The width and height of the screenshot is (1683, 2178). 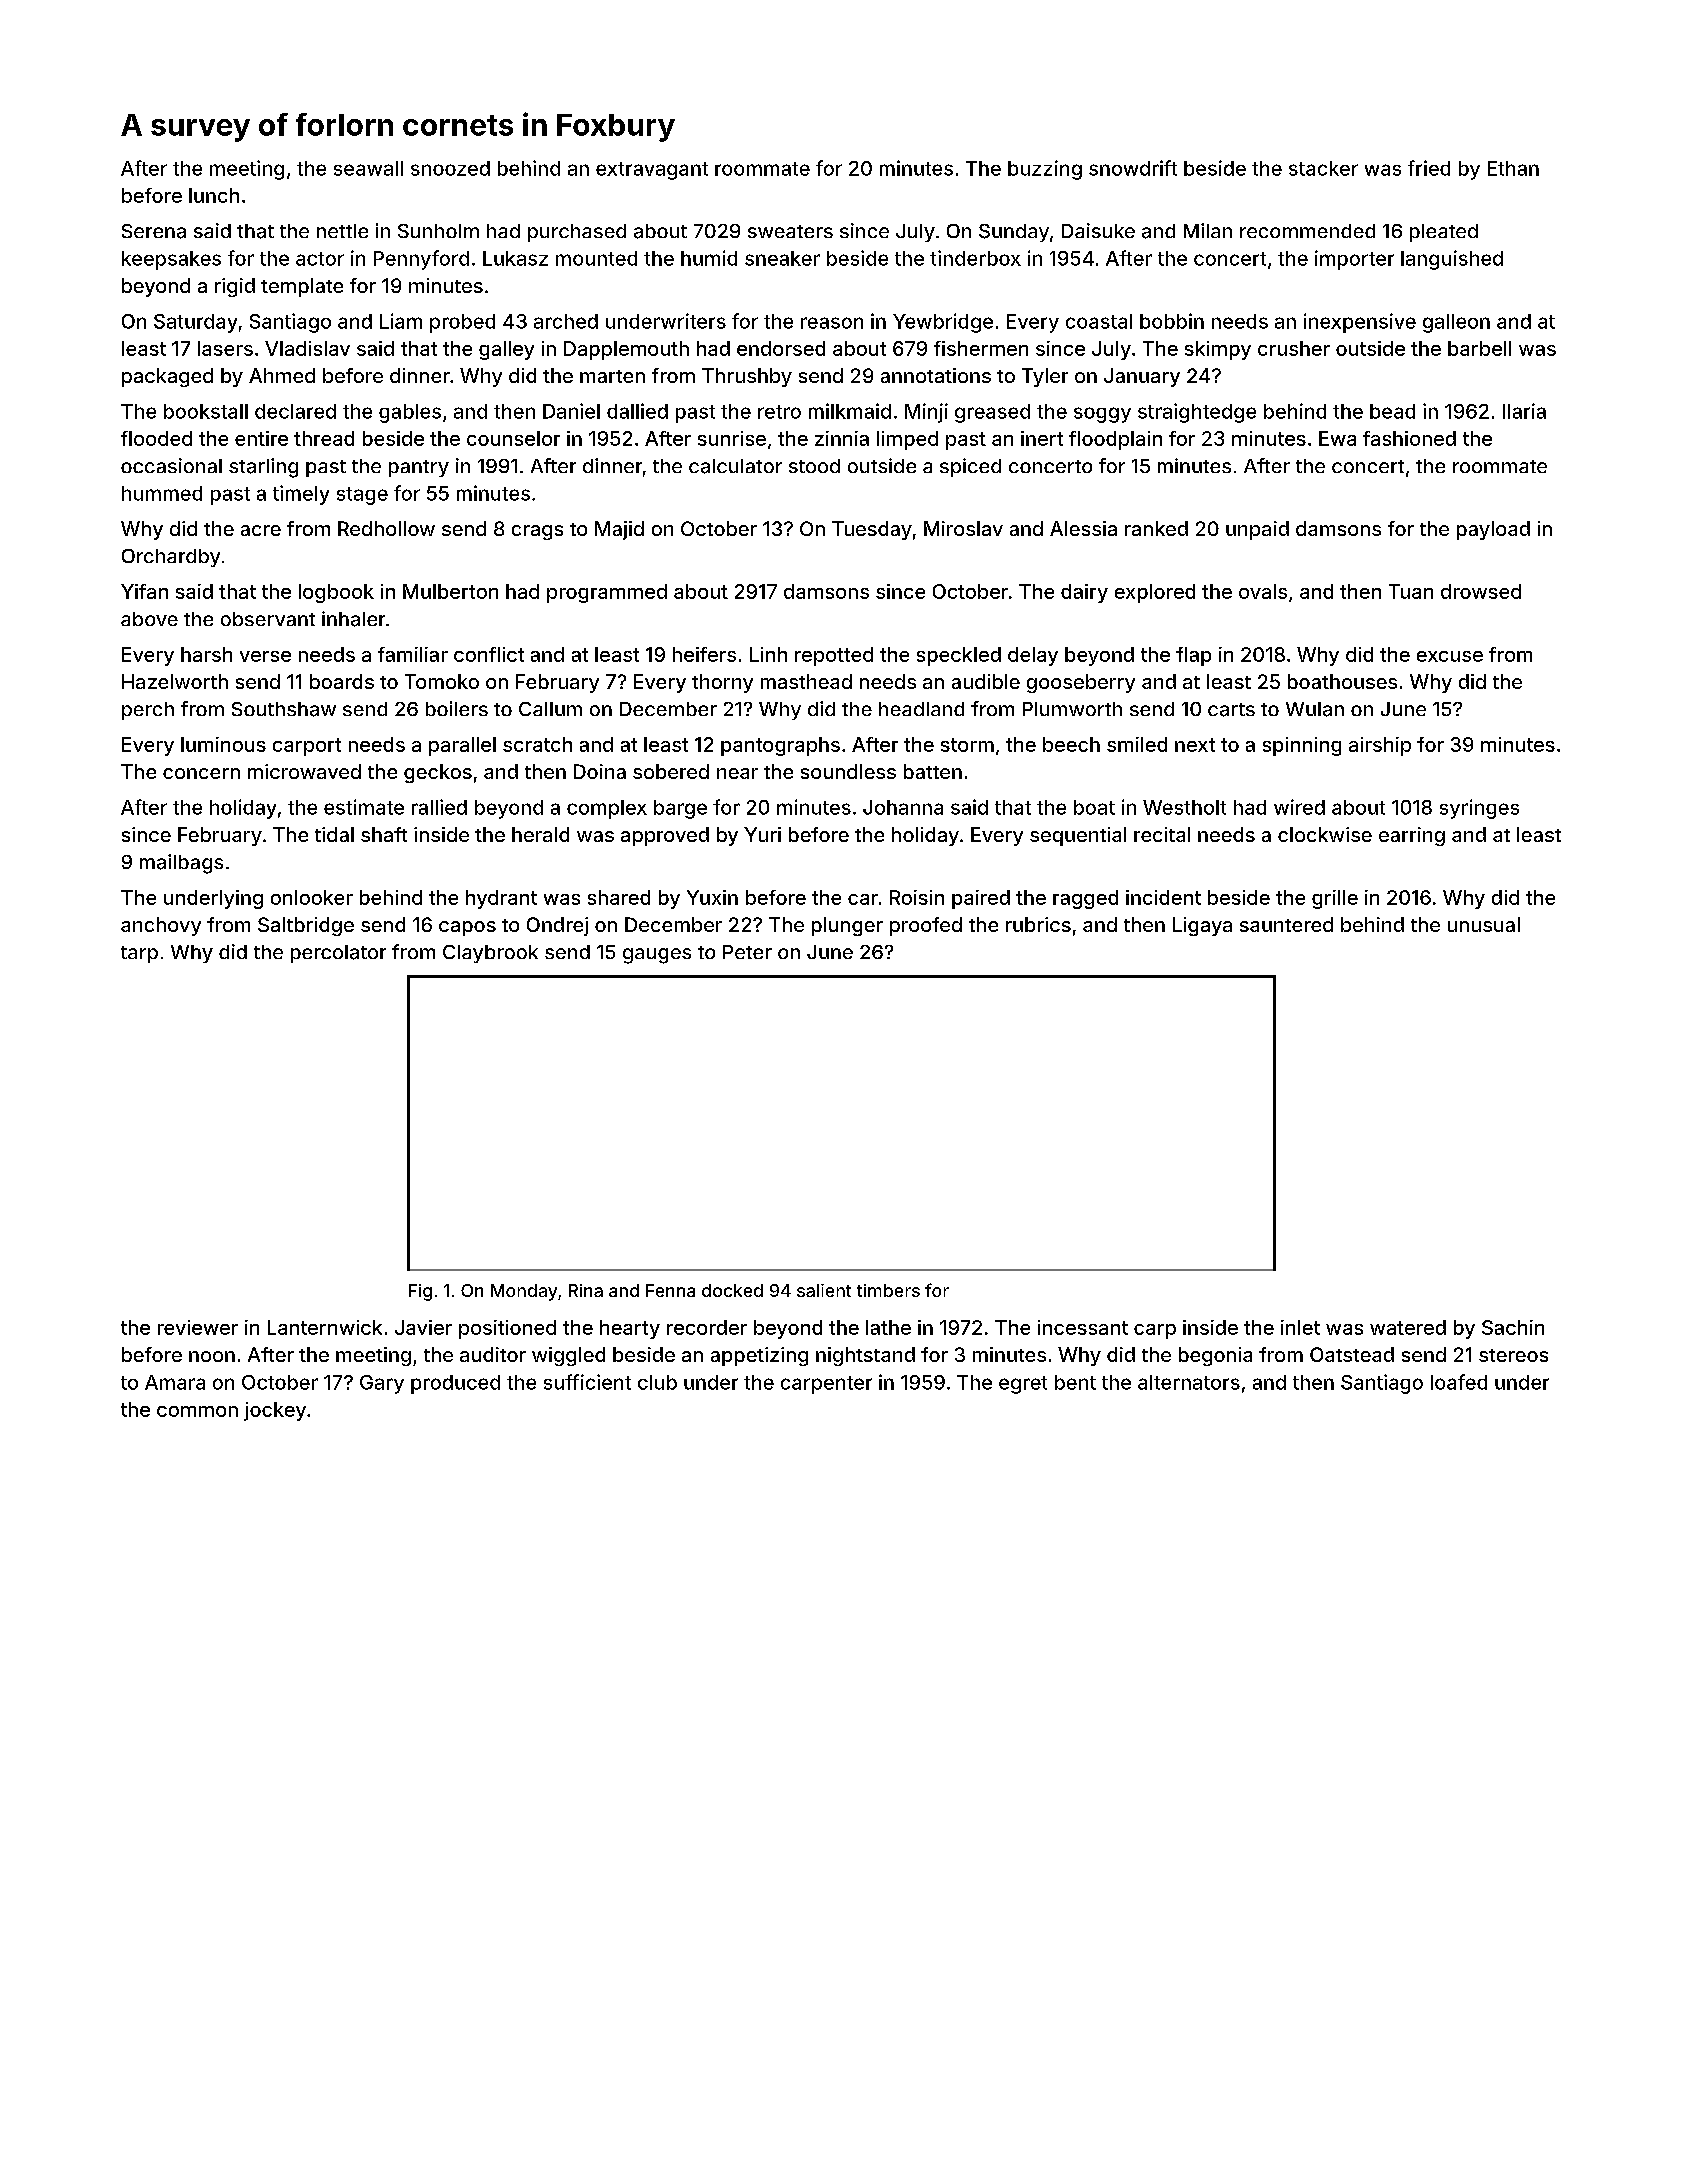 I want to click on Liam, so click(x=401, y=321).
